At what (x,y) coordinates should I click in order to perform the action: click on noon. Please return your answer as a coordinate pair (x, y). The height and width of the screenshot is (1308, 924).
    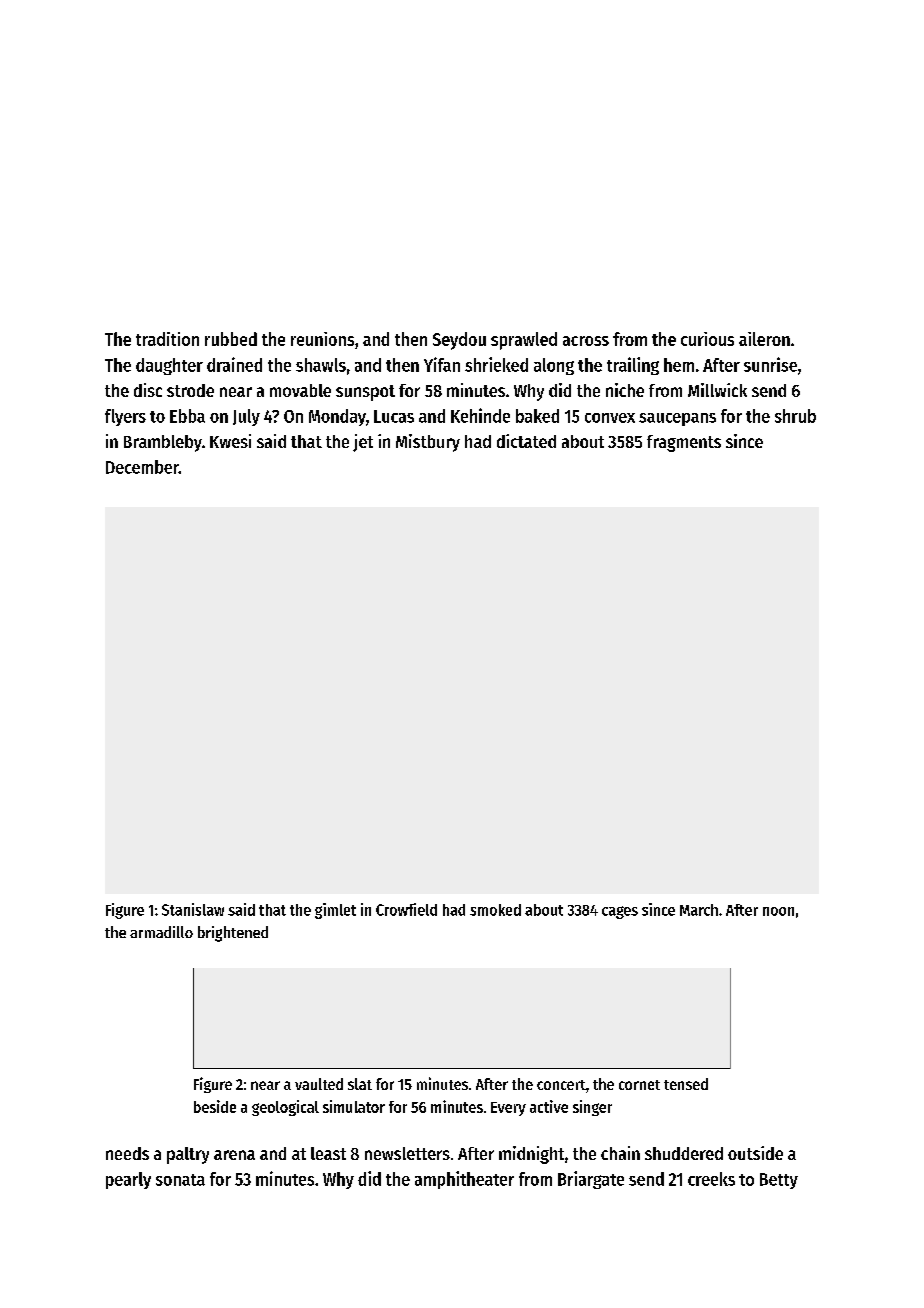
    Looking at the image, I should click on (778, 911).
